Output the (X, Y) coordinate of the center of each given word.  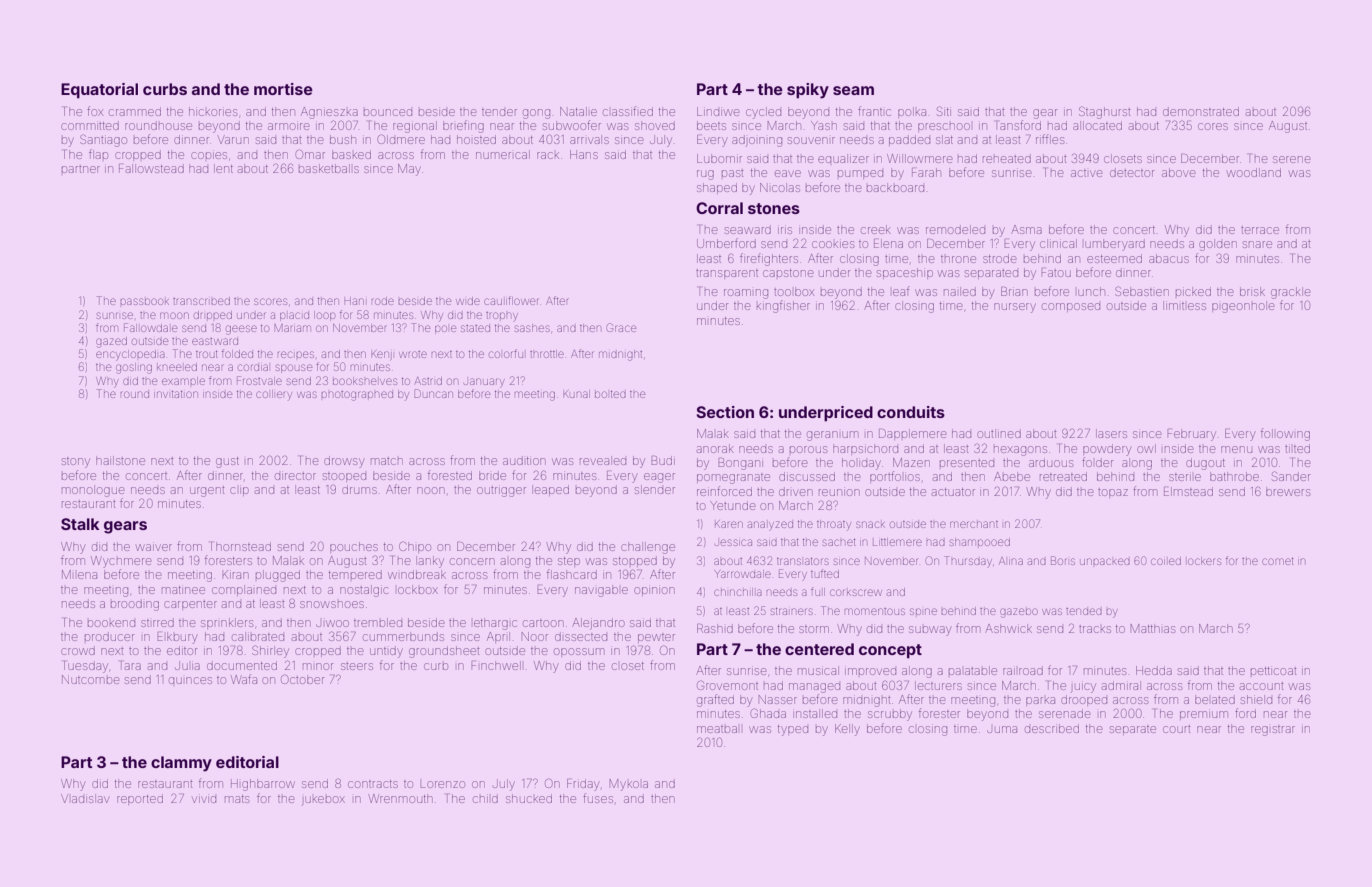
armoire (288, 126)
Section (725, 412)
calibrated (258, 636)
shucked (529, 798)
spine (923, 611)
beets (711, 125)
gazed (111, 342)
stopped (635, 561)
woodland (1254, 172)
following (1285, 434)
